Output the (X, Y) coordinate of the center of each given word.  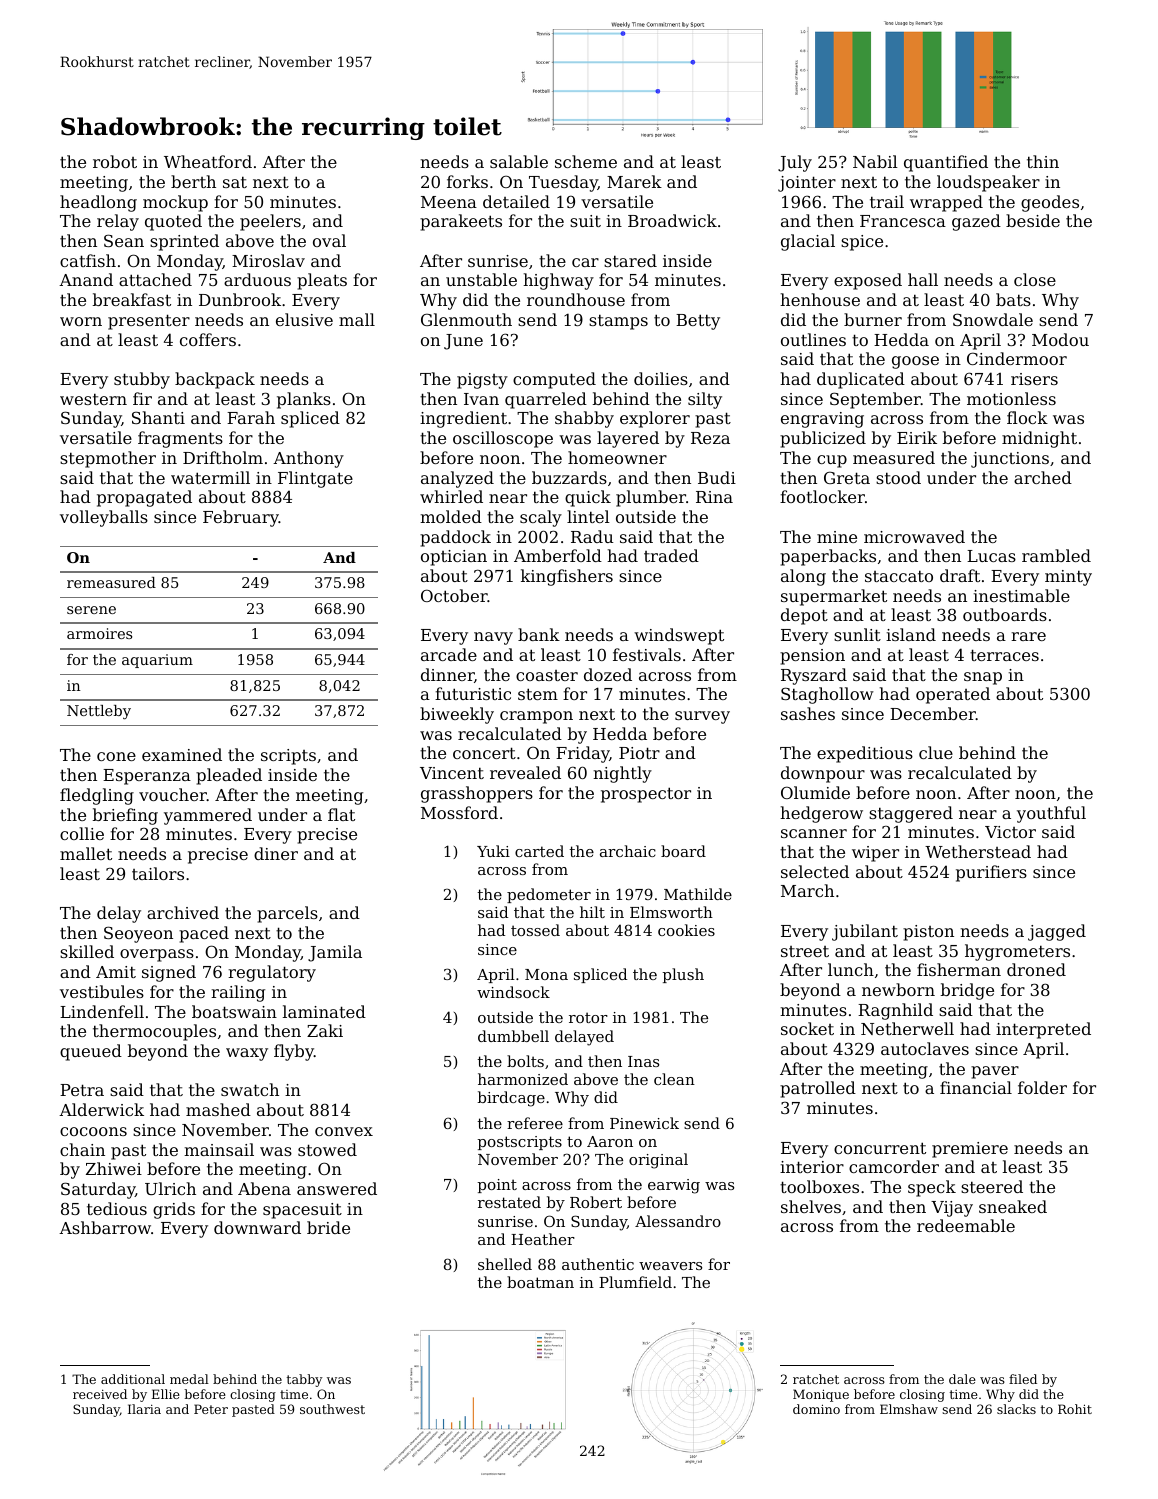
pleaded (229, 776)
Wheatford (208, 161)
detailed (516, 201)
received (100, 1394)
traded (671, 555)
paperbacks (828, 557)
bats (1013, 299)
